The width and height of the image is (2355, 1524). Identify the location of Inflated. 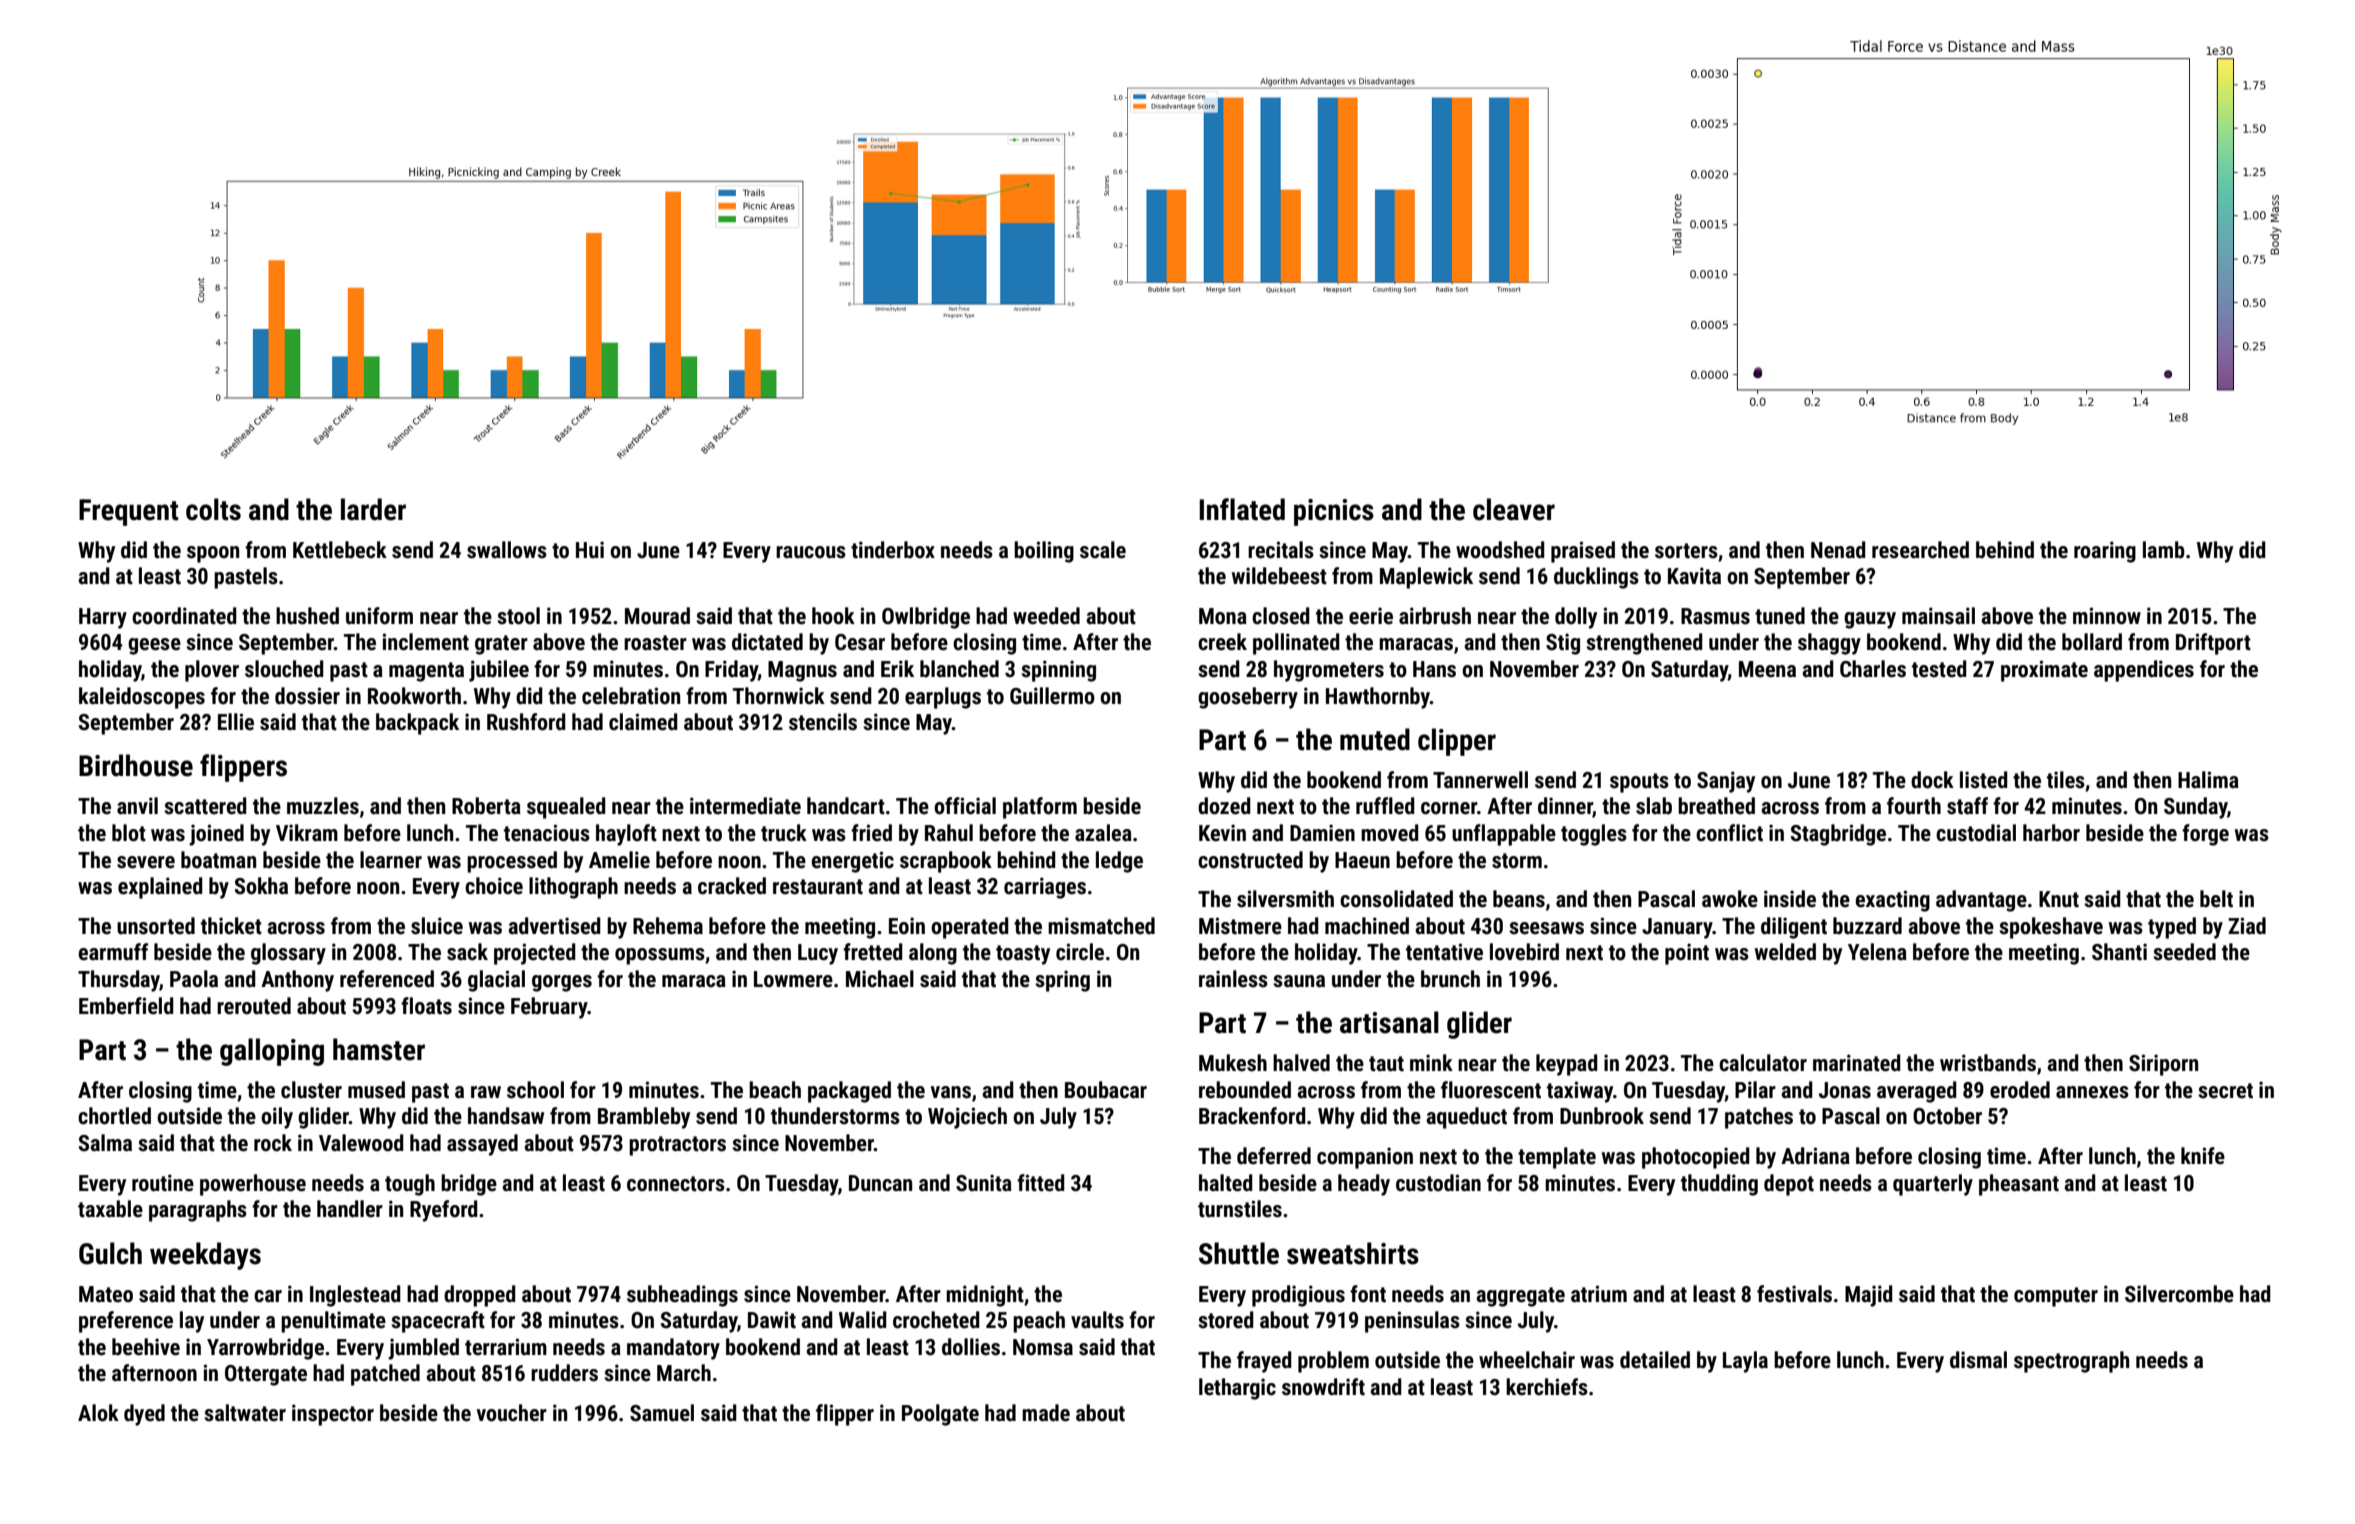
(1242, 509).
